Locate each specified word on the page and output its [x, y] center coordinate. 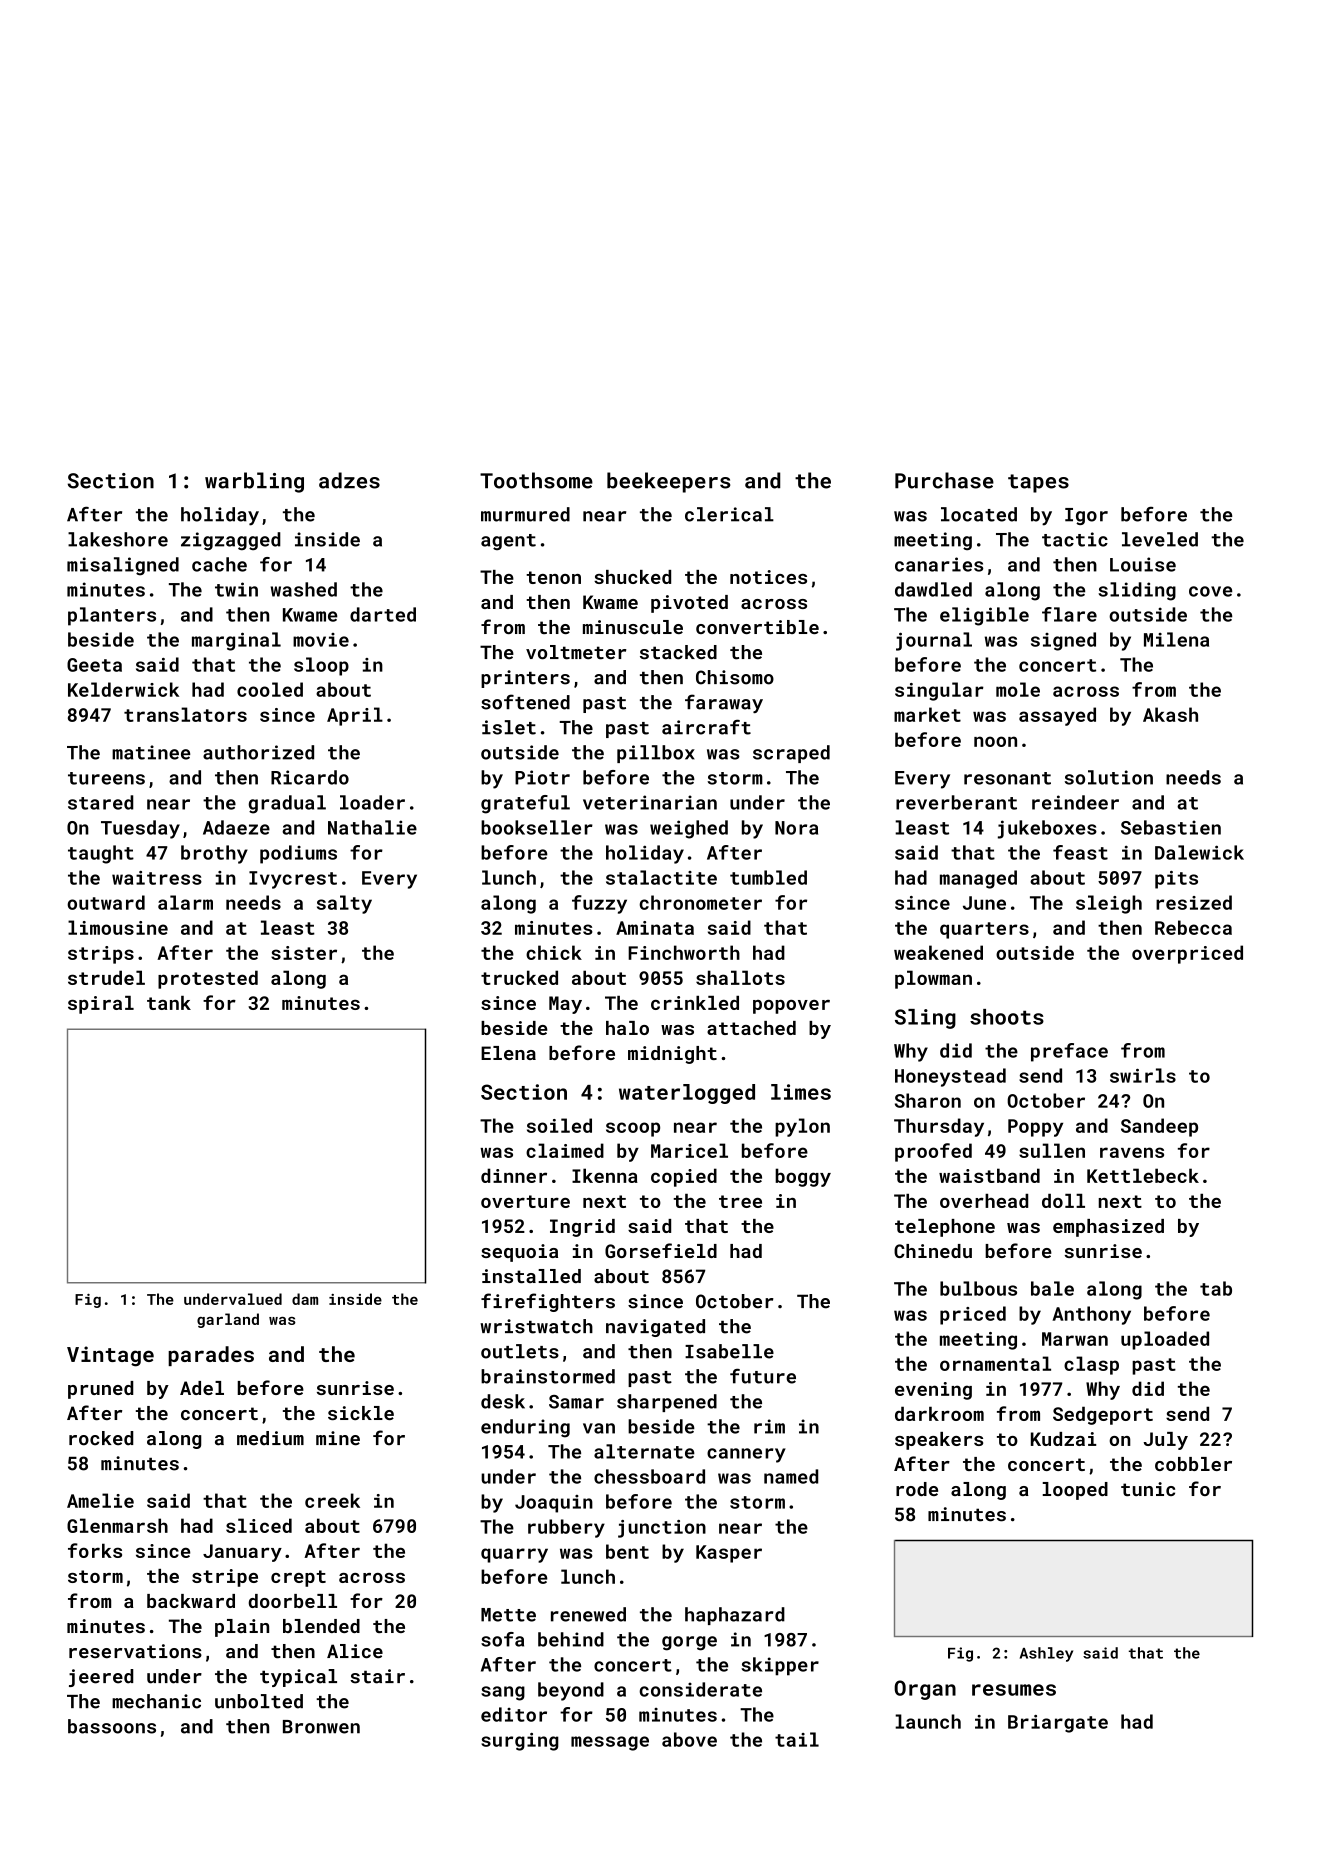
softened [525, 702]
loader [372, 802]
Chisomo [735, 677]
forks [95, 1550]
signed [1063, 641]
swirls [1143, 1075]
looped [1075, 1491]
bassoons [112, 1726]
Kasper [729, 1554]
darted [383, 614]
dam [305, 1299]
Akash [1170, 714]
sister [304, 953]
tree [740, 1201]
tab [1216, 1288]
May [565, 1005]
